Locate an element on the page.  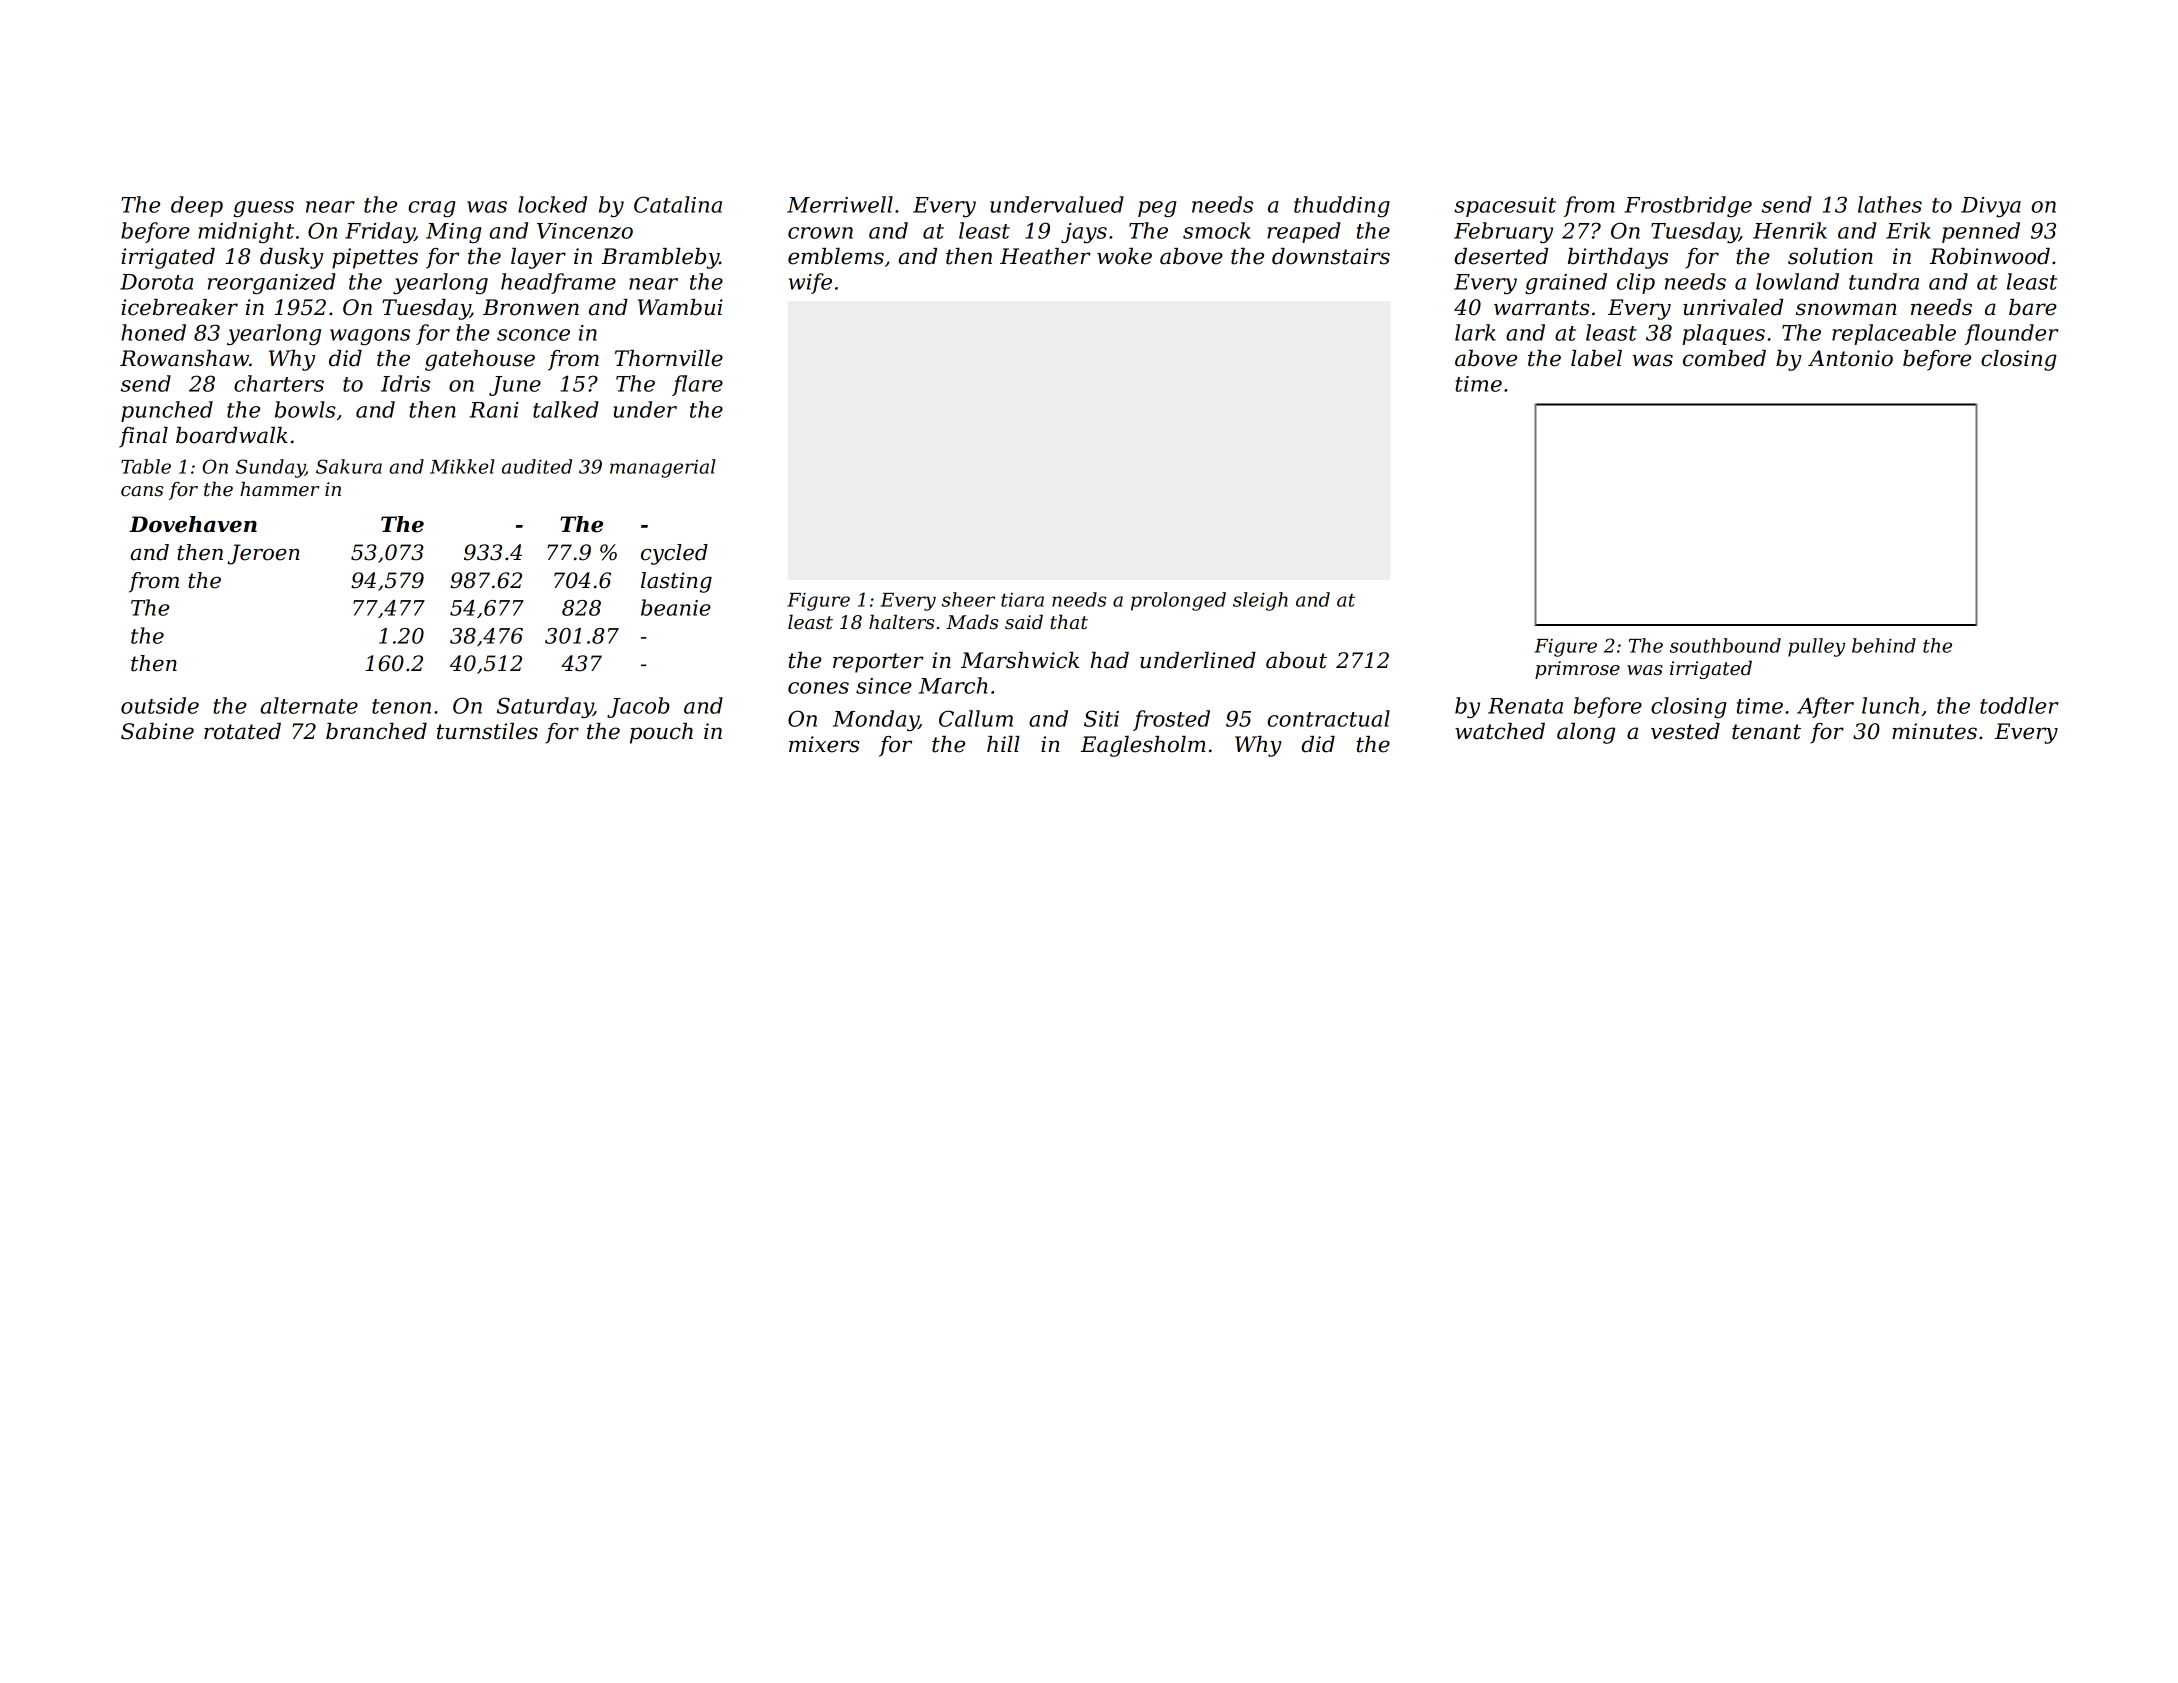
warrants is located at coordinates (1541, 308).
